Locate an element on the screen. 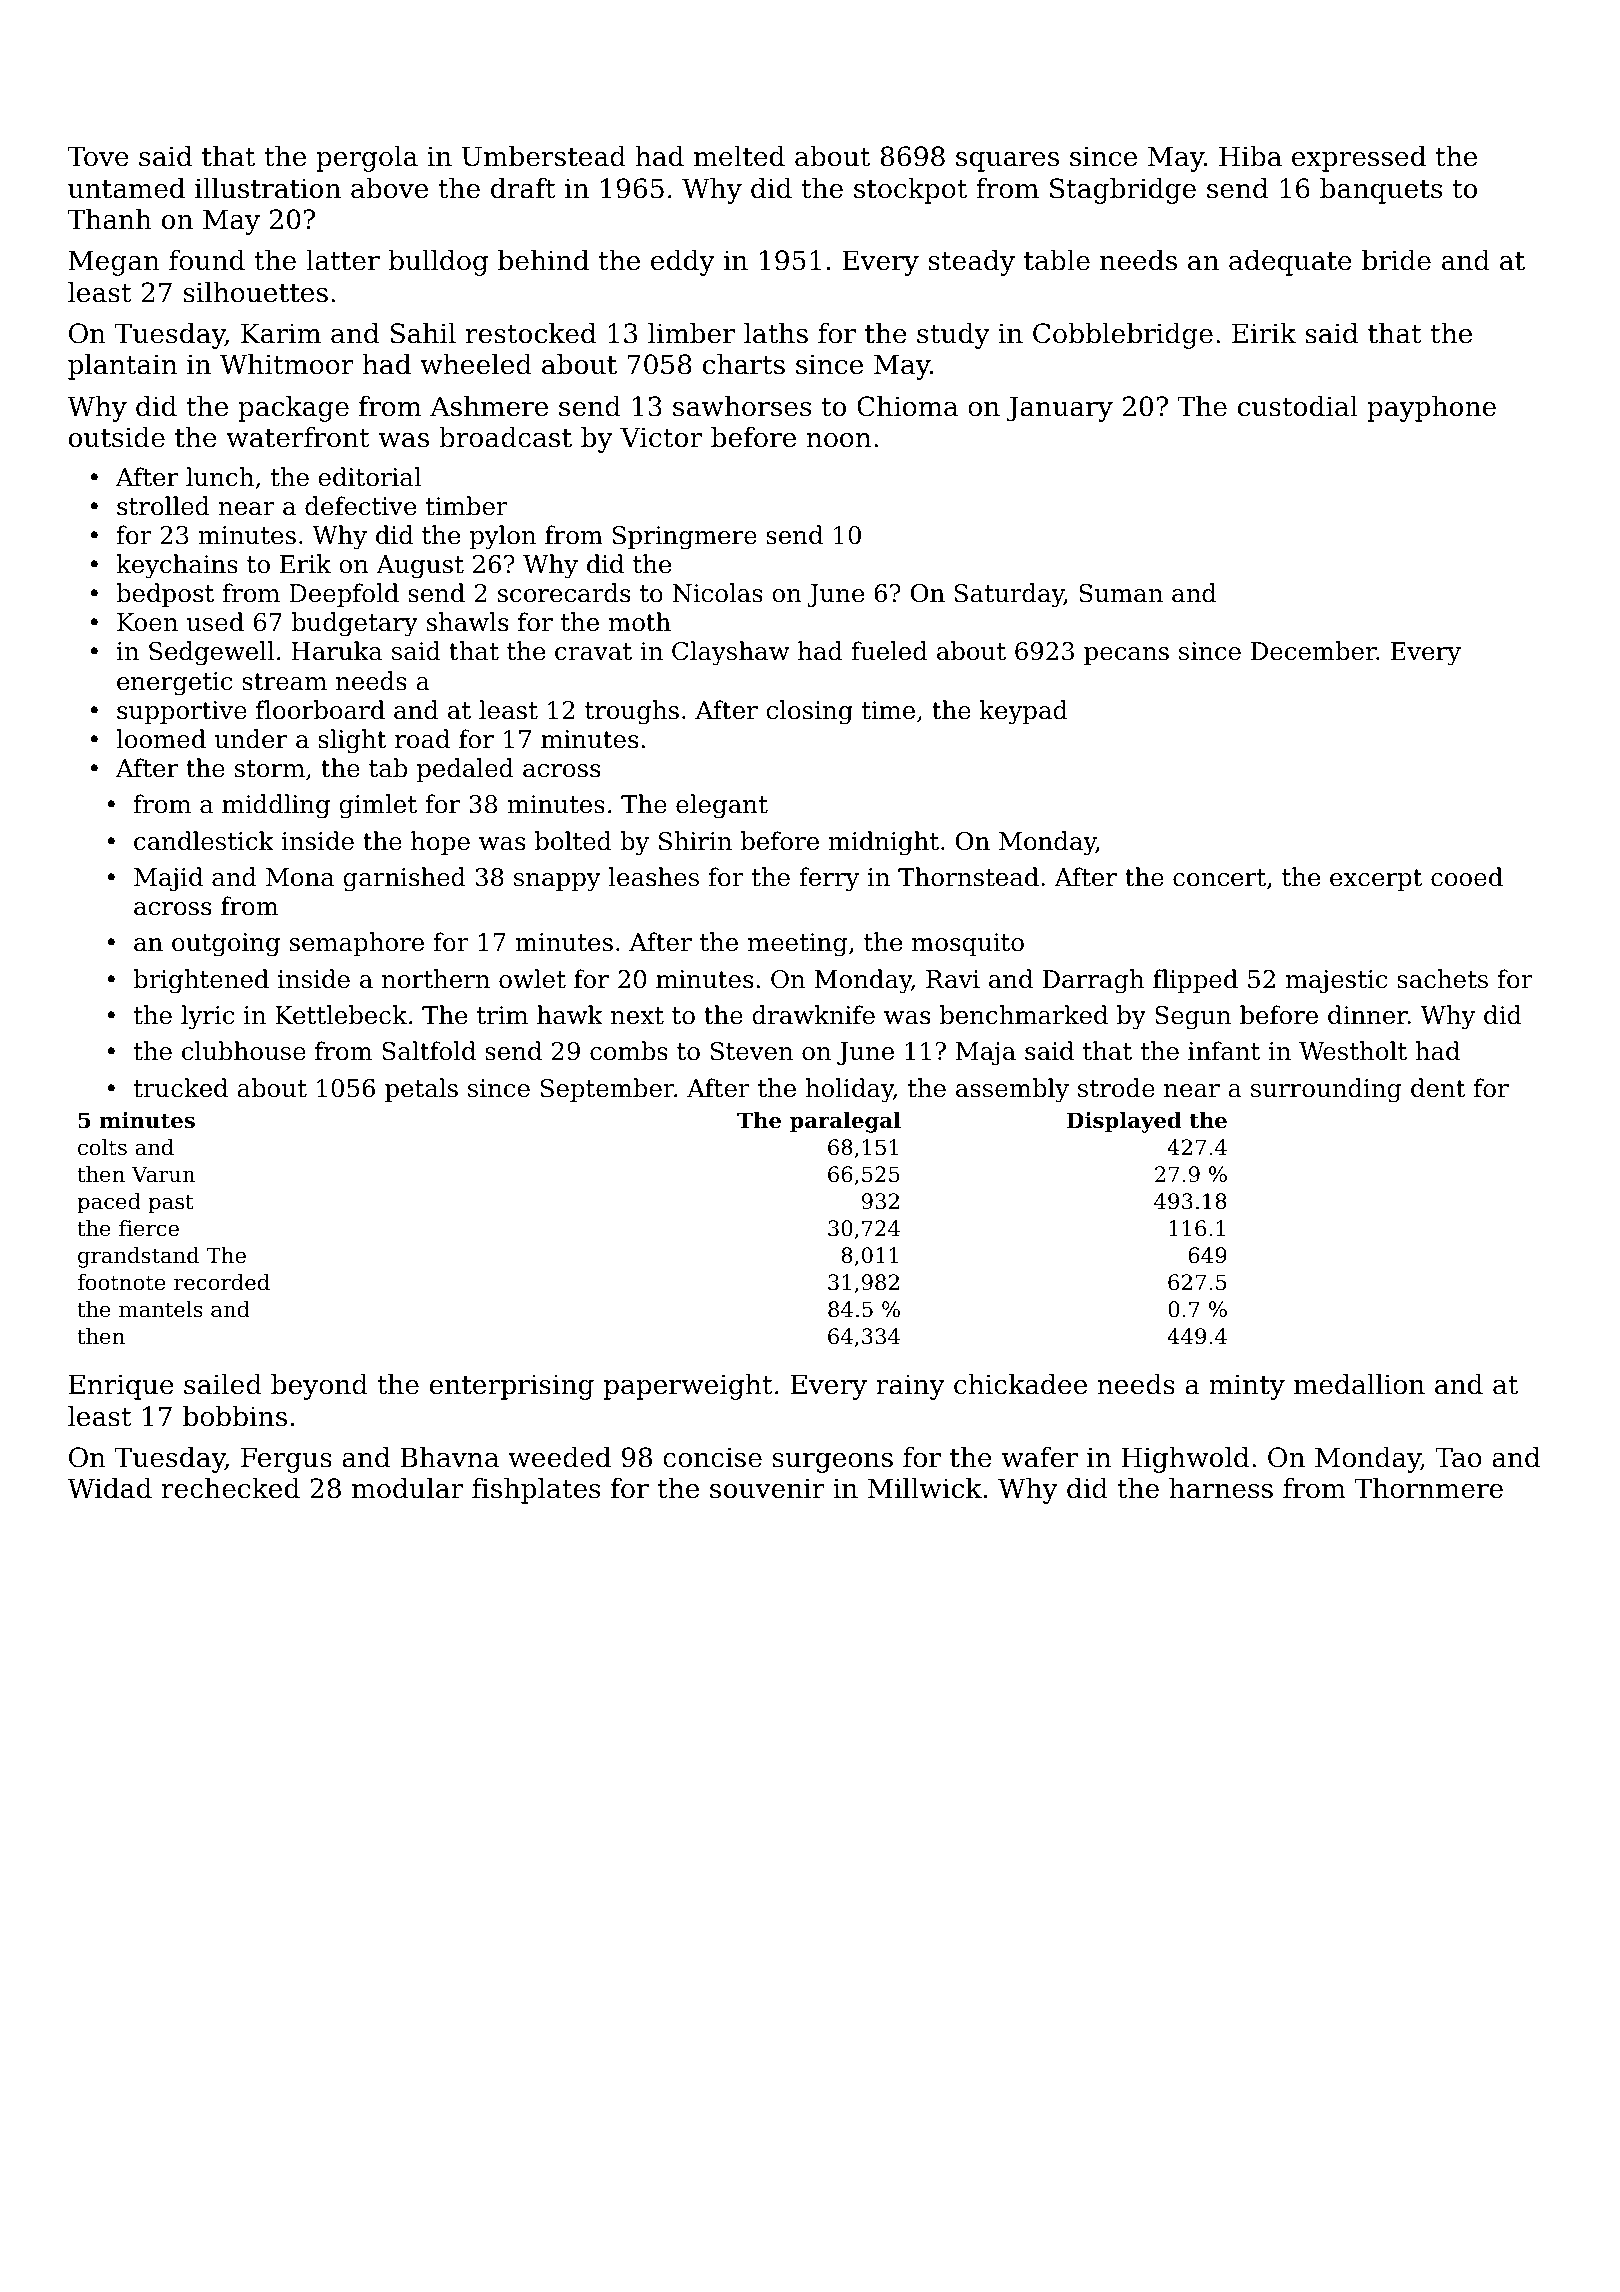 The width and height of the screenshot is (1620, 2292). Hiba is located at coordinates (1250, 156).
